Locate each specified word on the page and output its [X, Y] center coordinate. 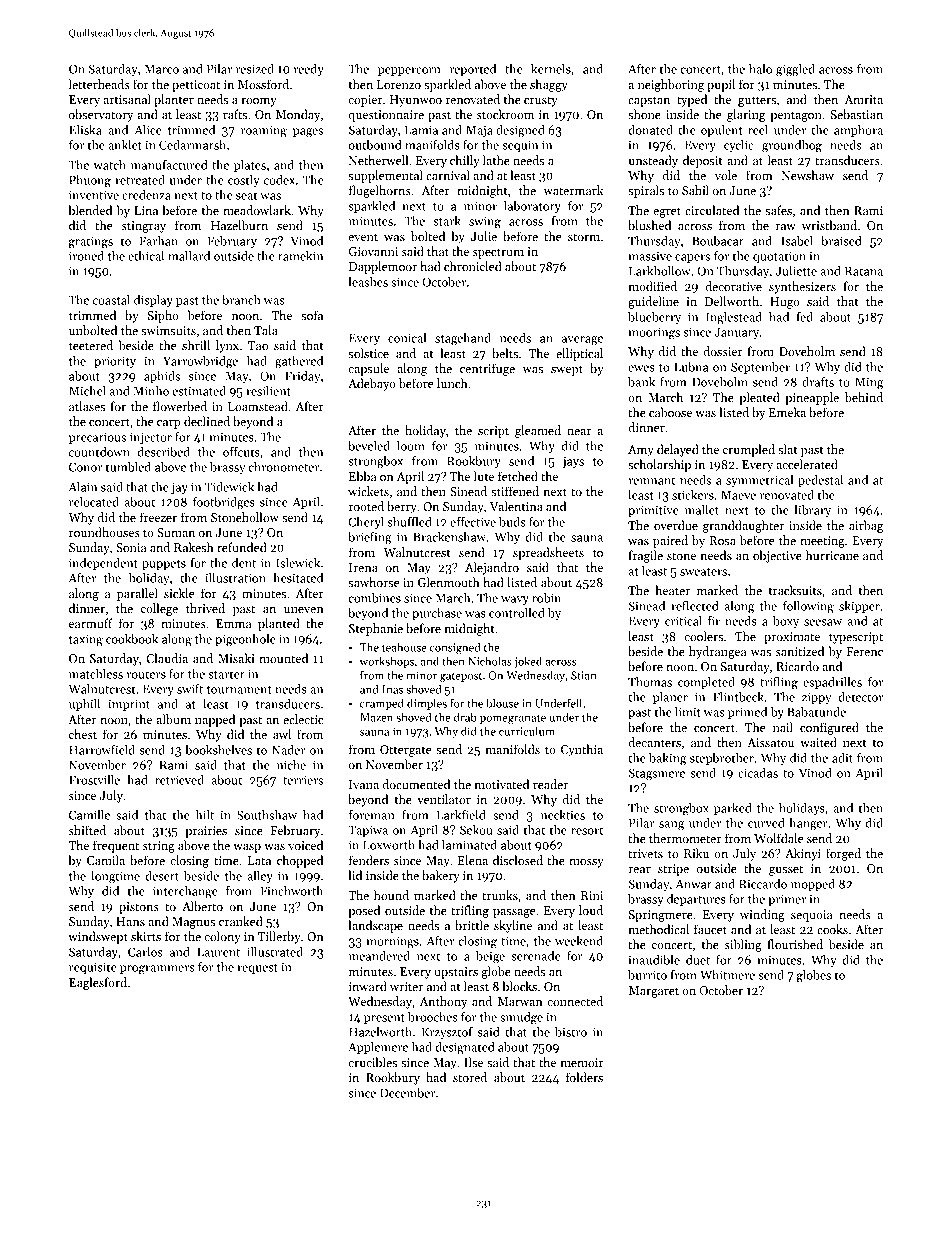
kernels [551, 69]
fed [805, 317]
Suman [176, 532]
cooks [832, 929]
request [257, 969]
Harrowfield [102, 750]
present [384, 1019]
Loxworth [389, 845]
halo [760, 69]
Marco [162, 69]
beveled [369, 446]
